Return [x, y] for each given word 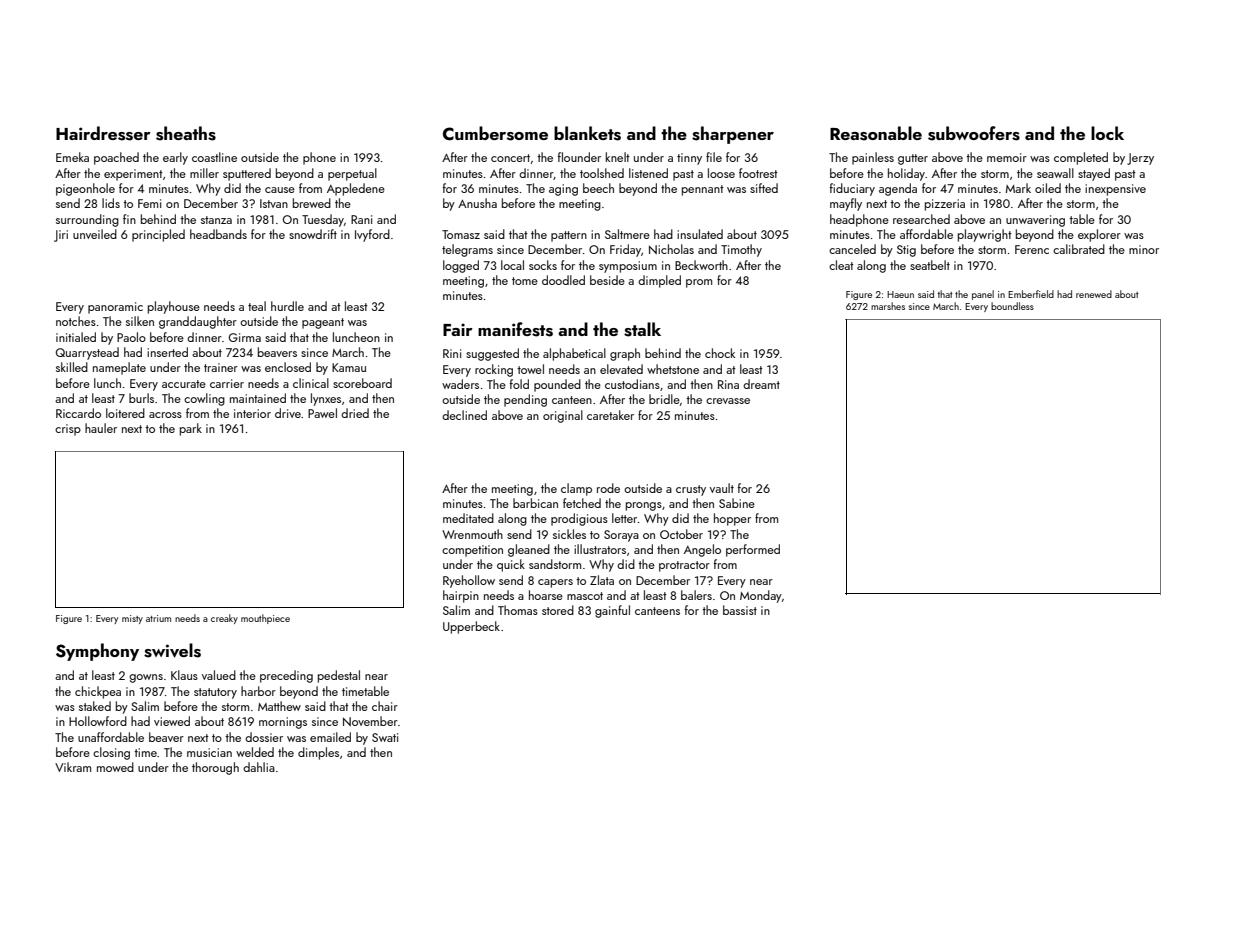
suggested [492, 354]
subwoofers [974, 133]
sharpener [733, 135]
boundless [1012, 306]
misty [132, 619]
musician [209, 752]
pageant [323, 323]
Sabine [737, 503]
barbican [535, 503]
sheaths [186, 133]
